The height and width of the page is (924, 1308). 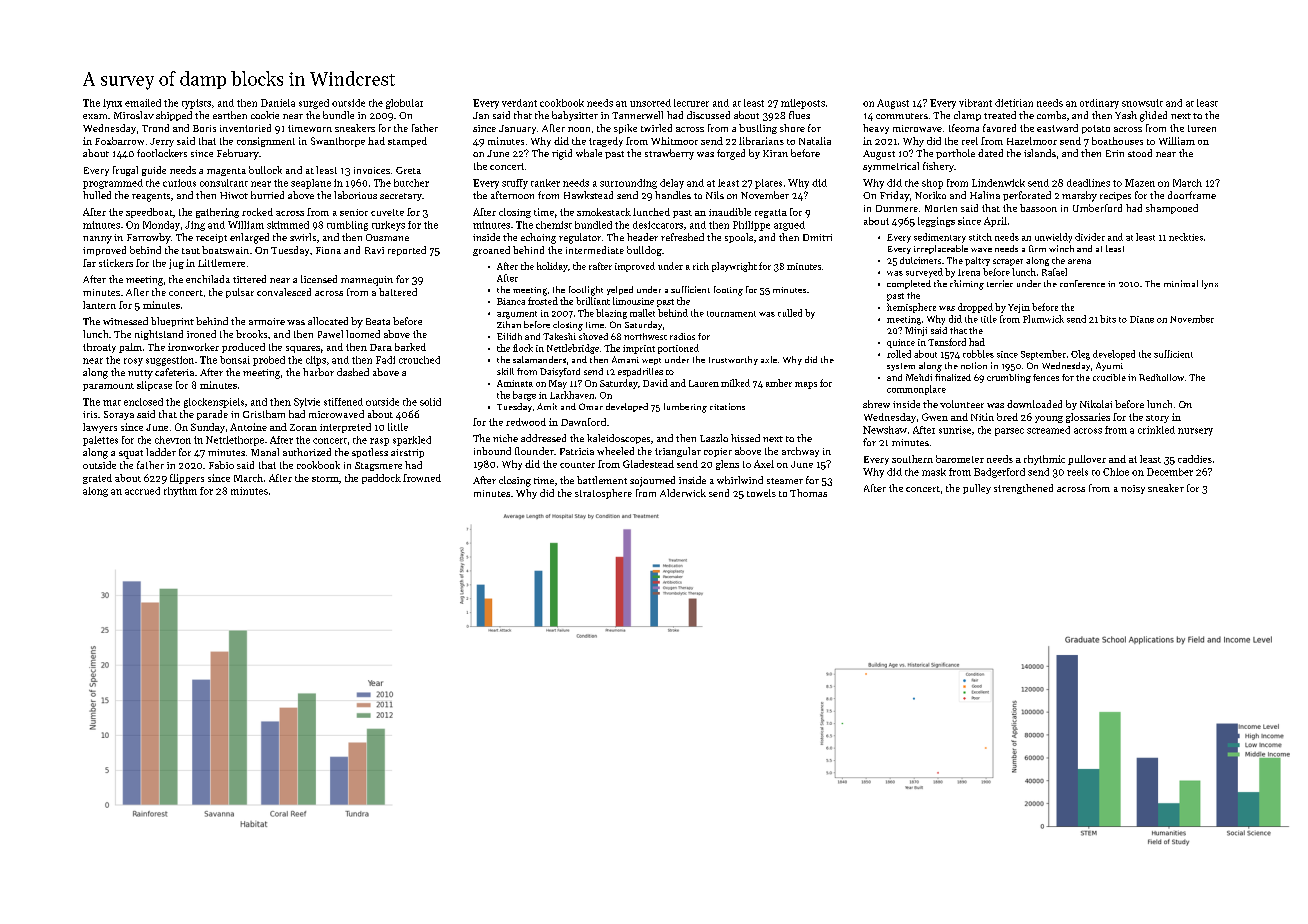 I want to click on neckties, so click(x=1186, y=237).
